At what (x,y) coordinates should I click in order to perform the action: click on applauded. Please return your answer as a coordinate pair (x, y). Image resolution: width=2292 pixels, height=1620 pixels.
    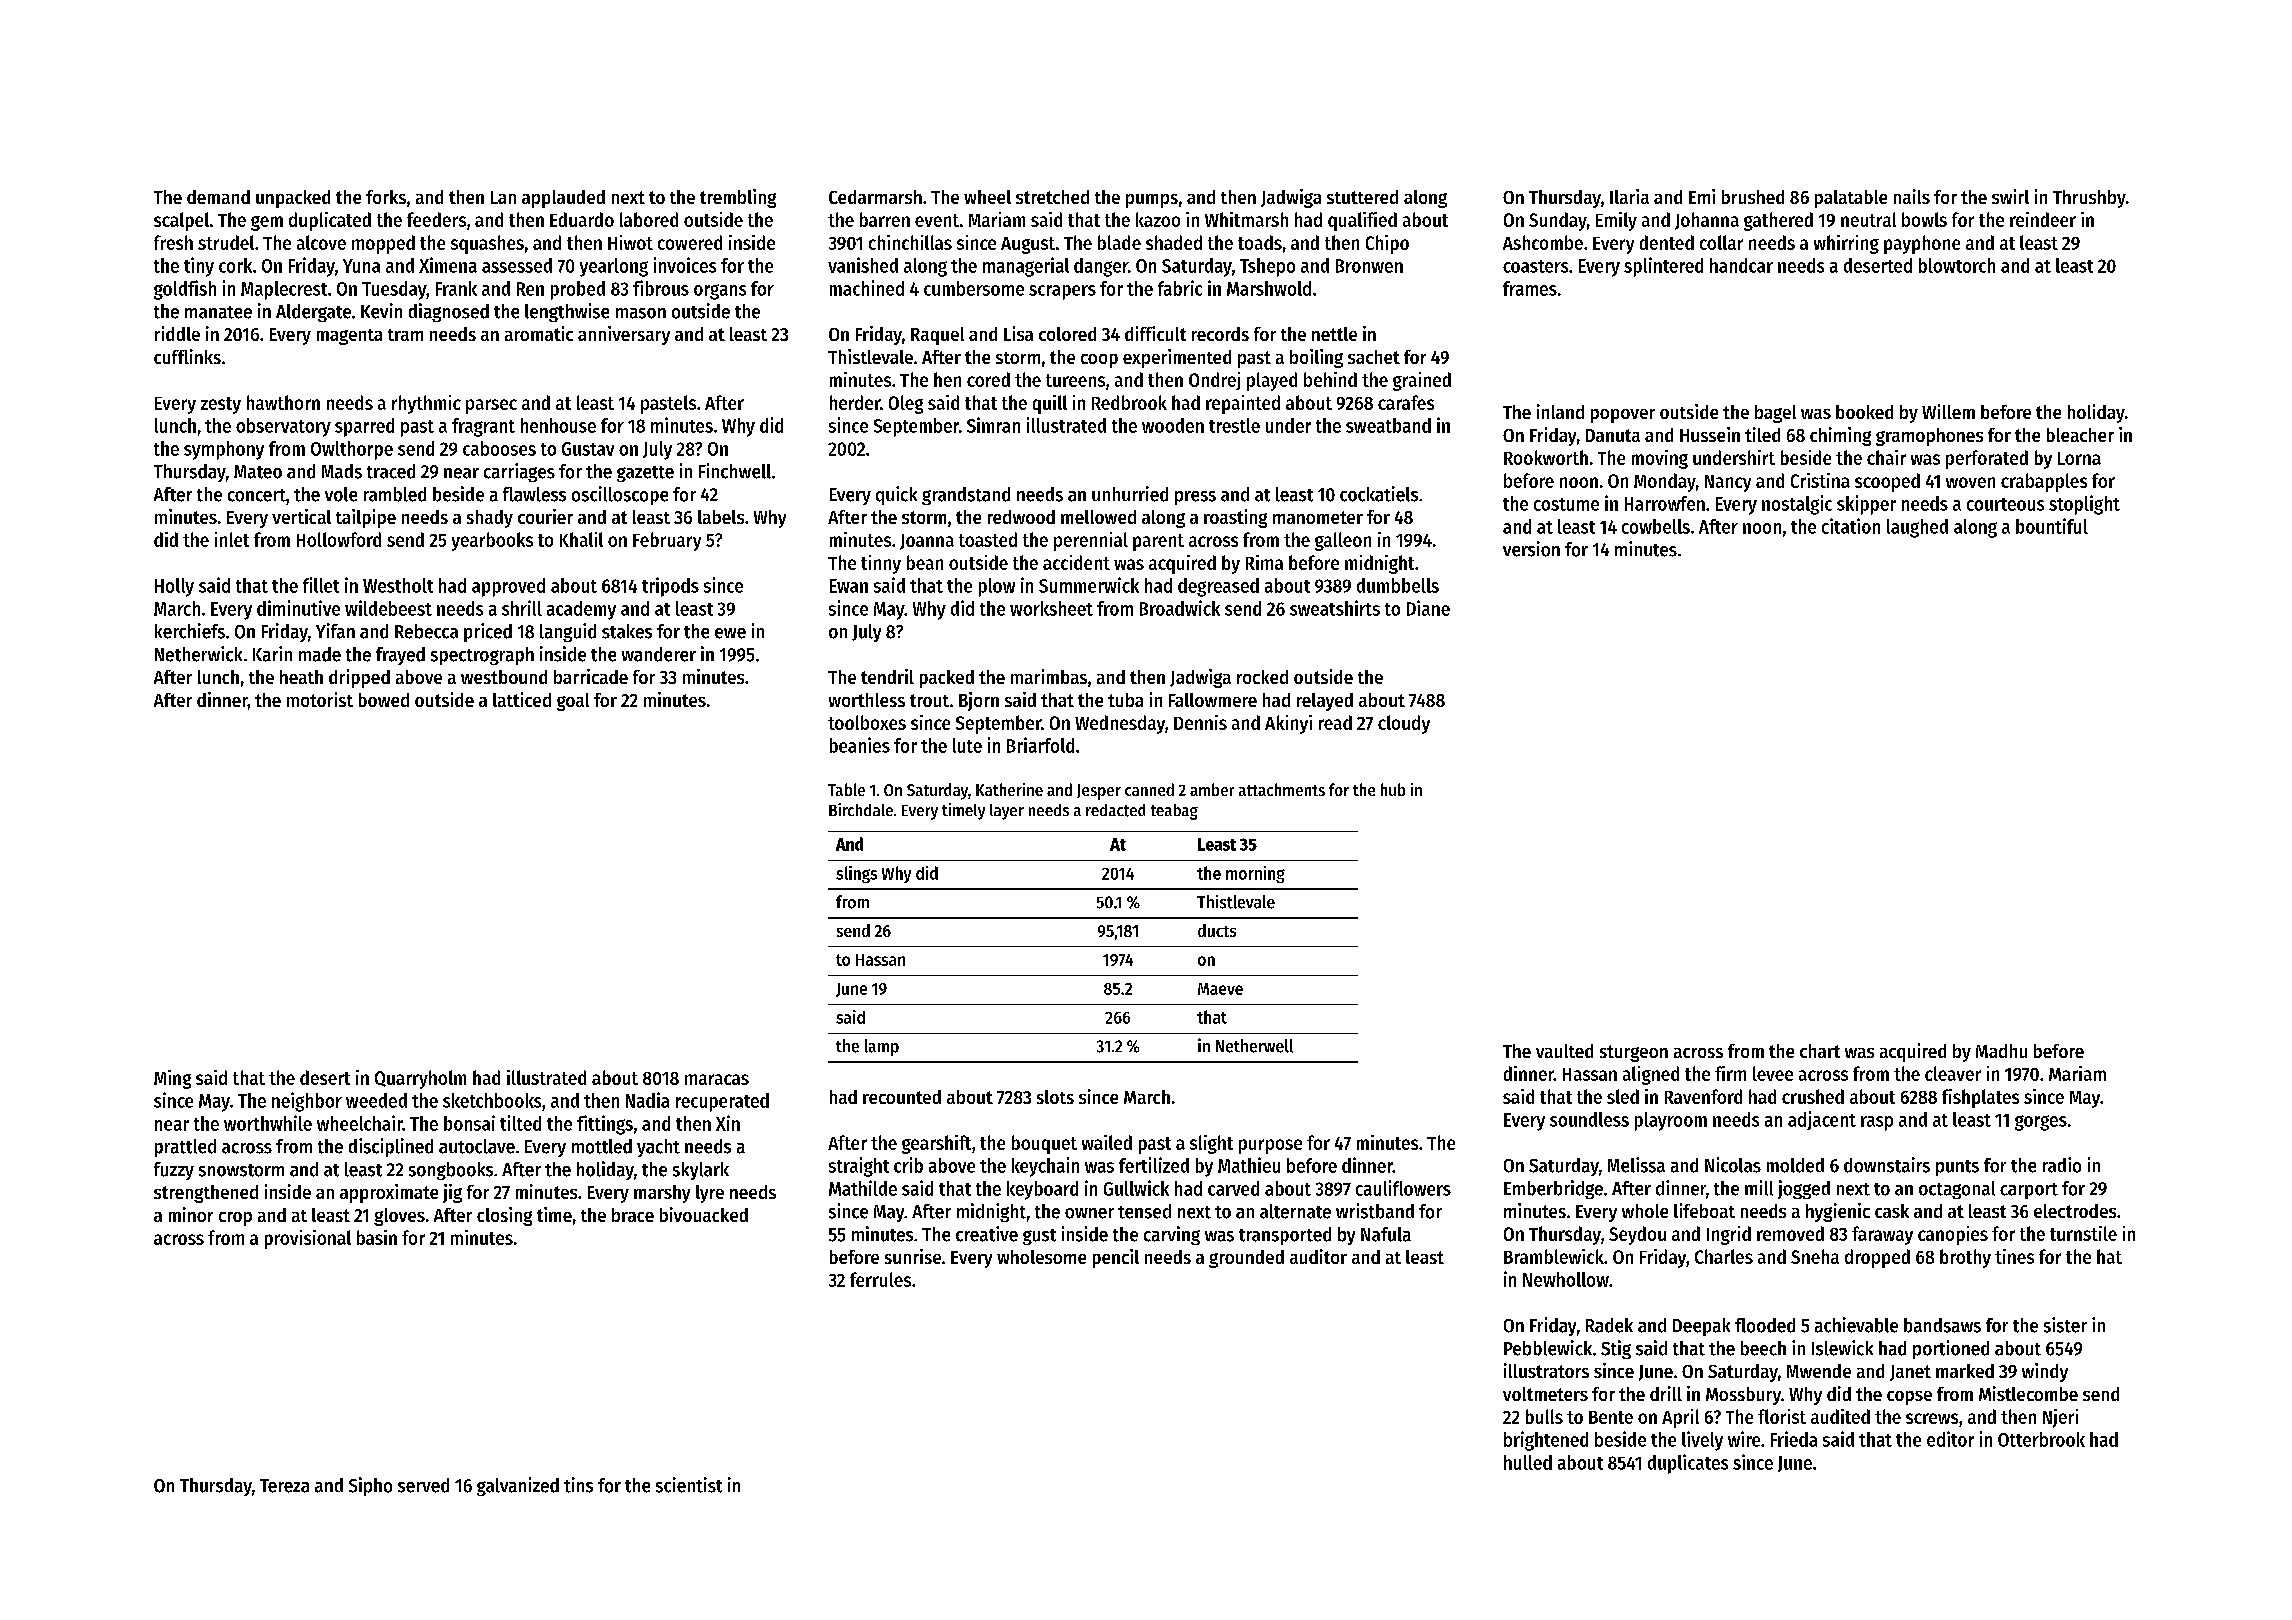
    Looking at the image, I should click on (563, 199).
